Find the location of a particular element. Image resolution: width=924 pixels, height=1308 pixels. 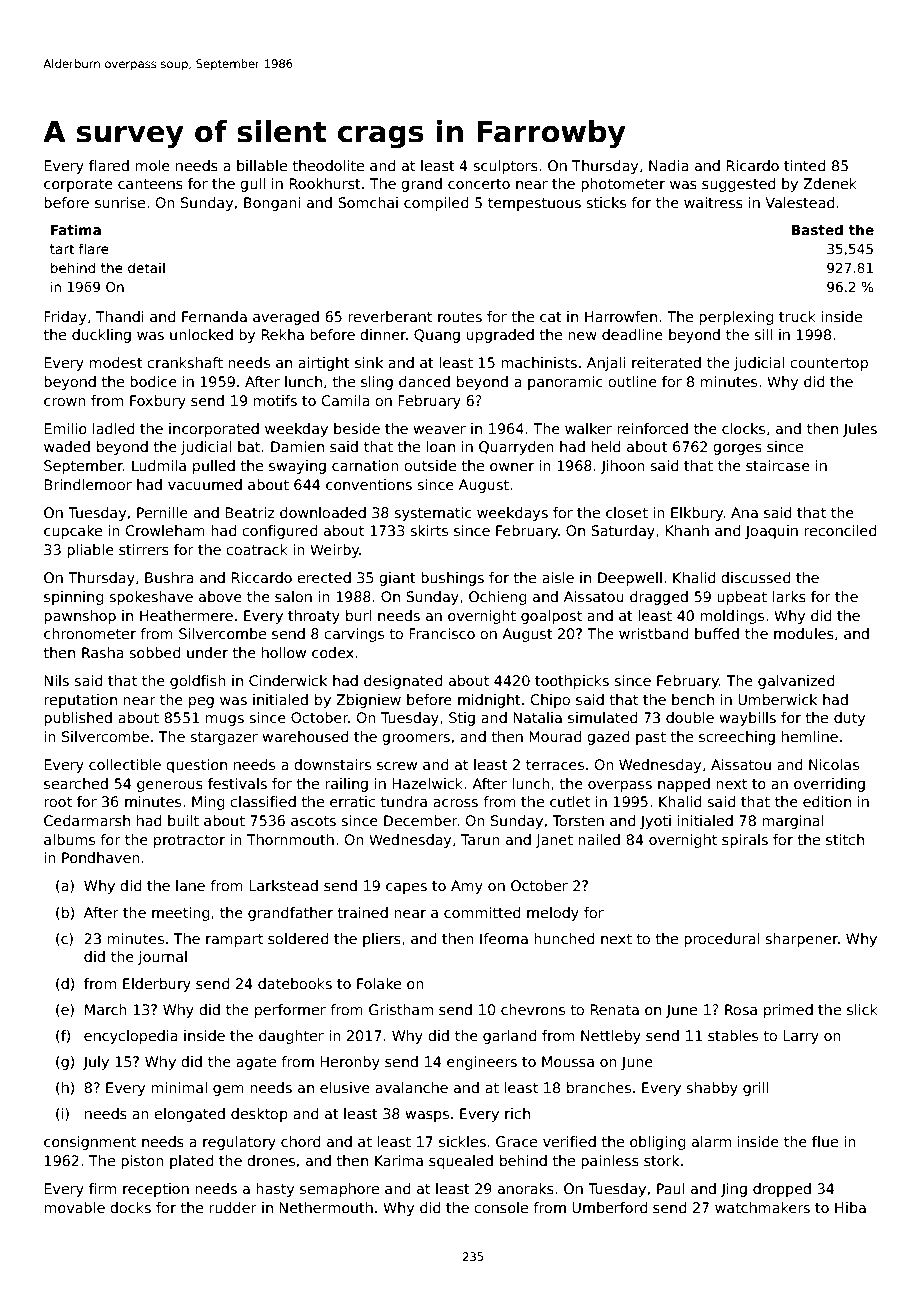

tinted is located at coordinates (804, 165).
